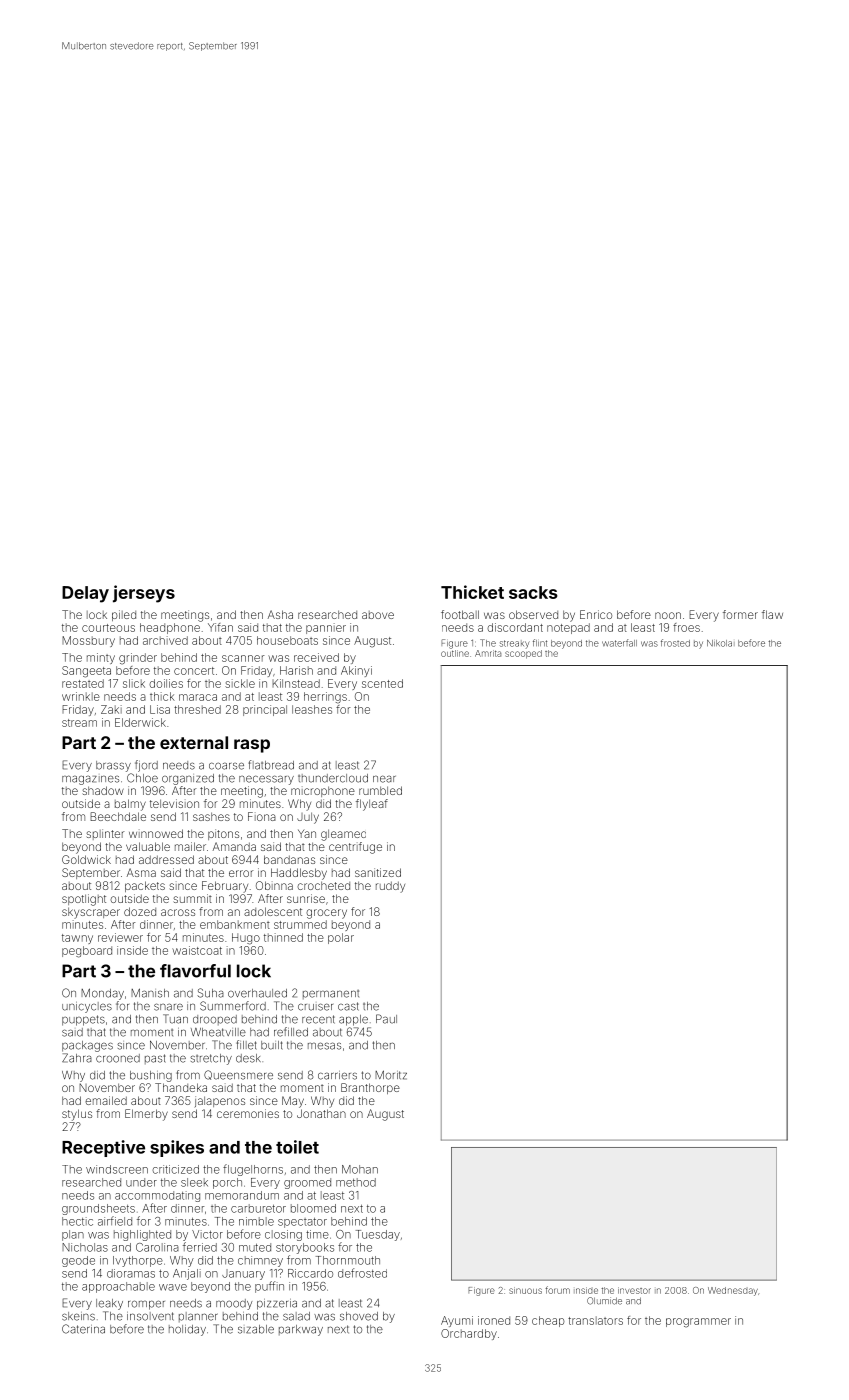 The height and width of the screenshot is (1400, 849). I want to click on Mossbury, so click(88, 641).
